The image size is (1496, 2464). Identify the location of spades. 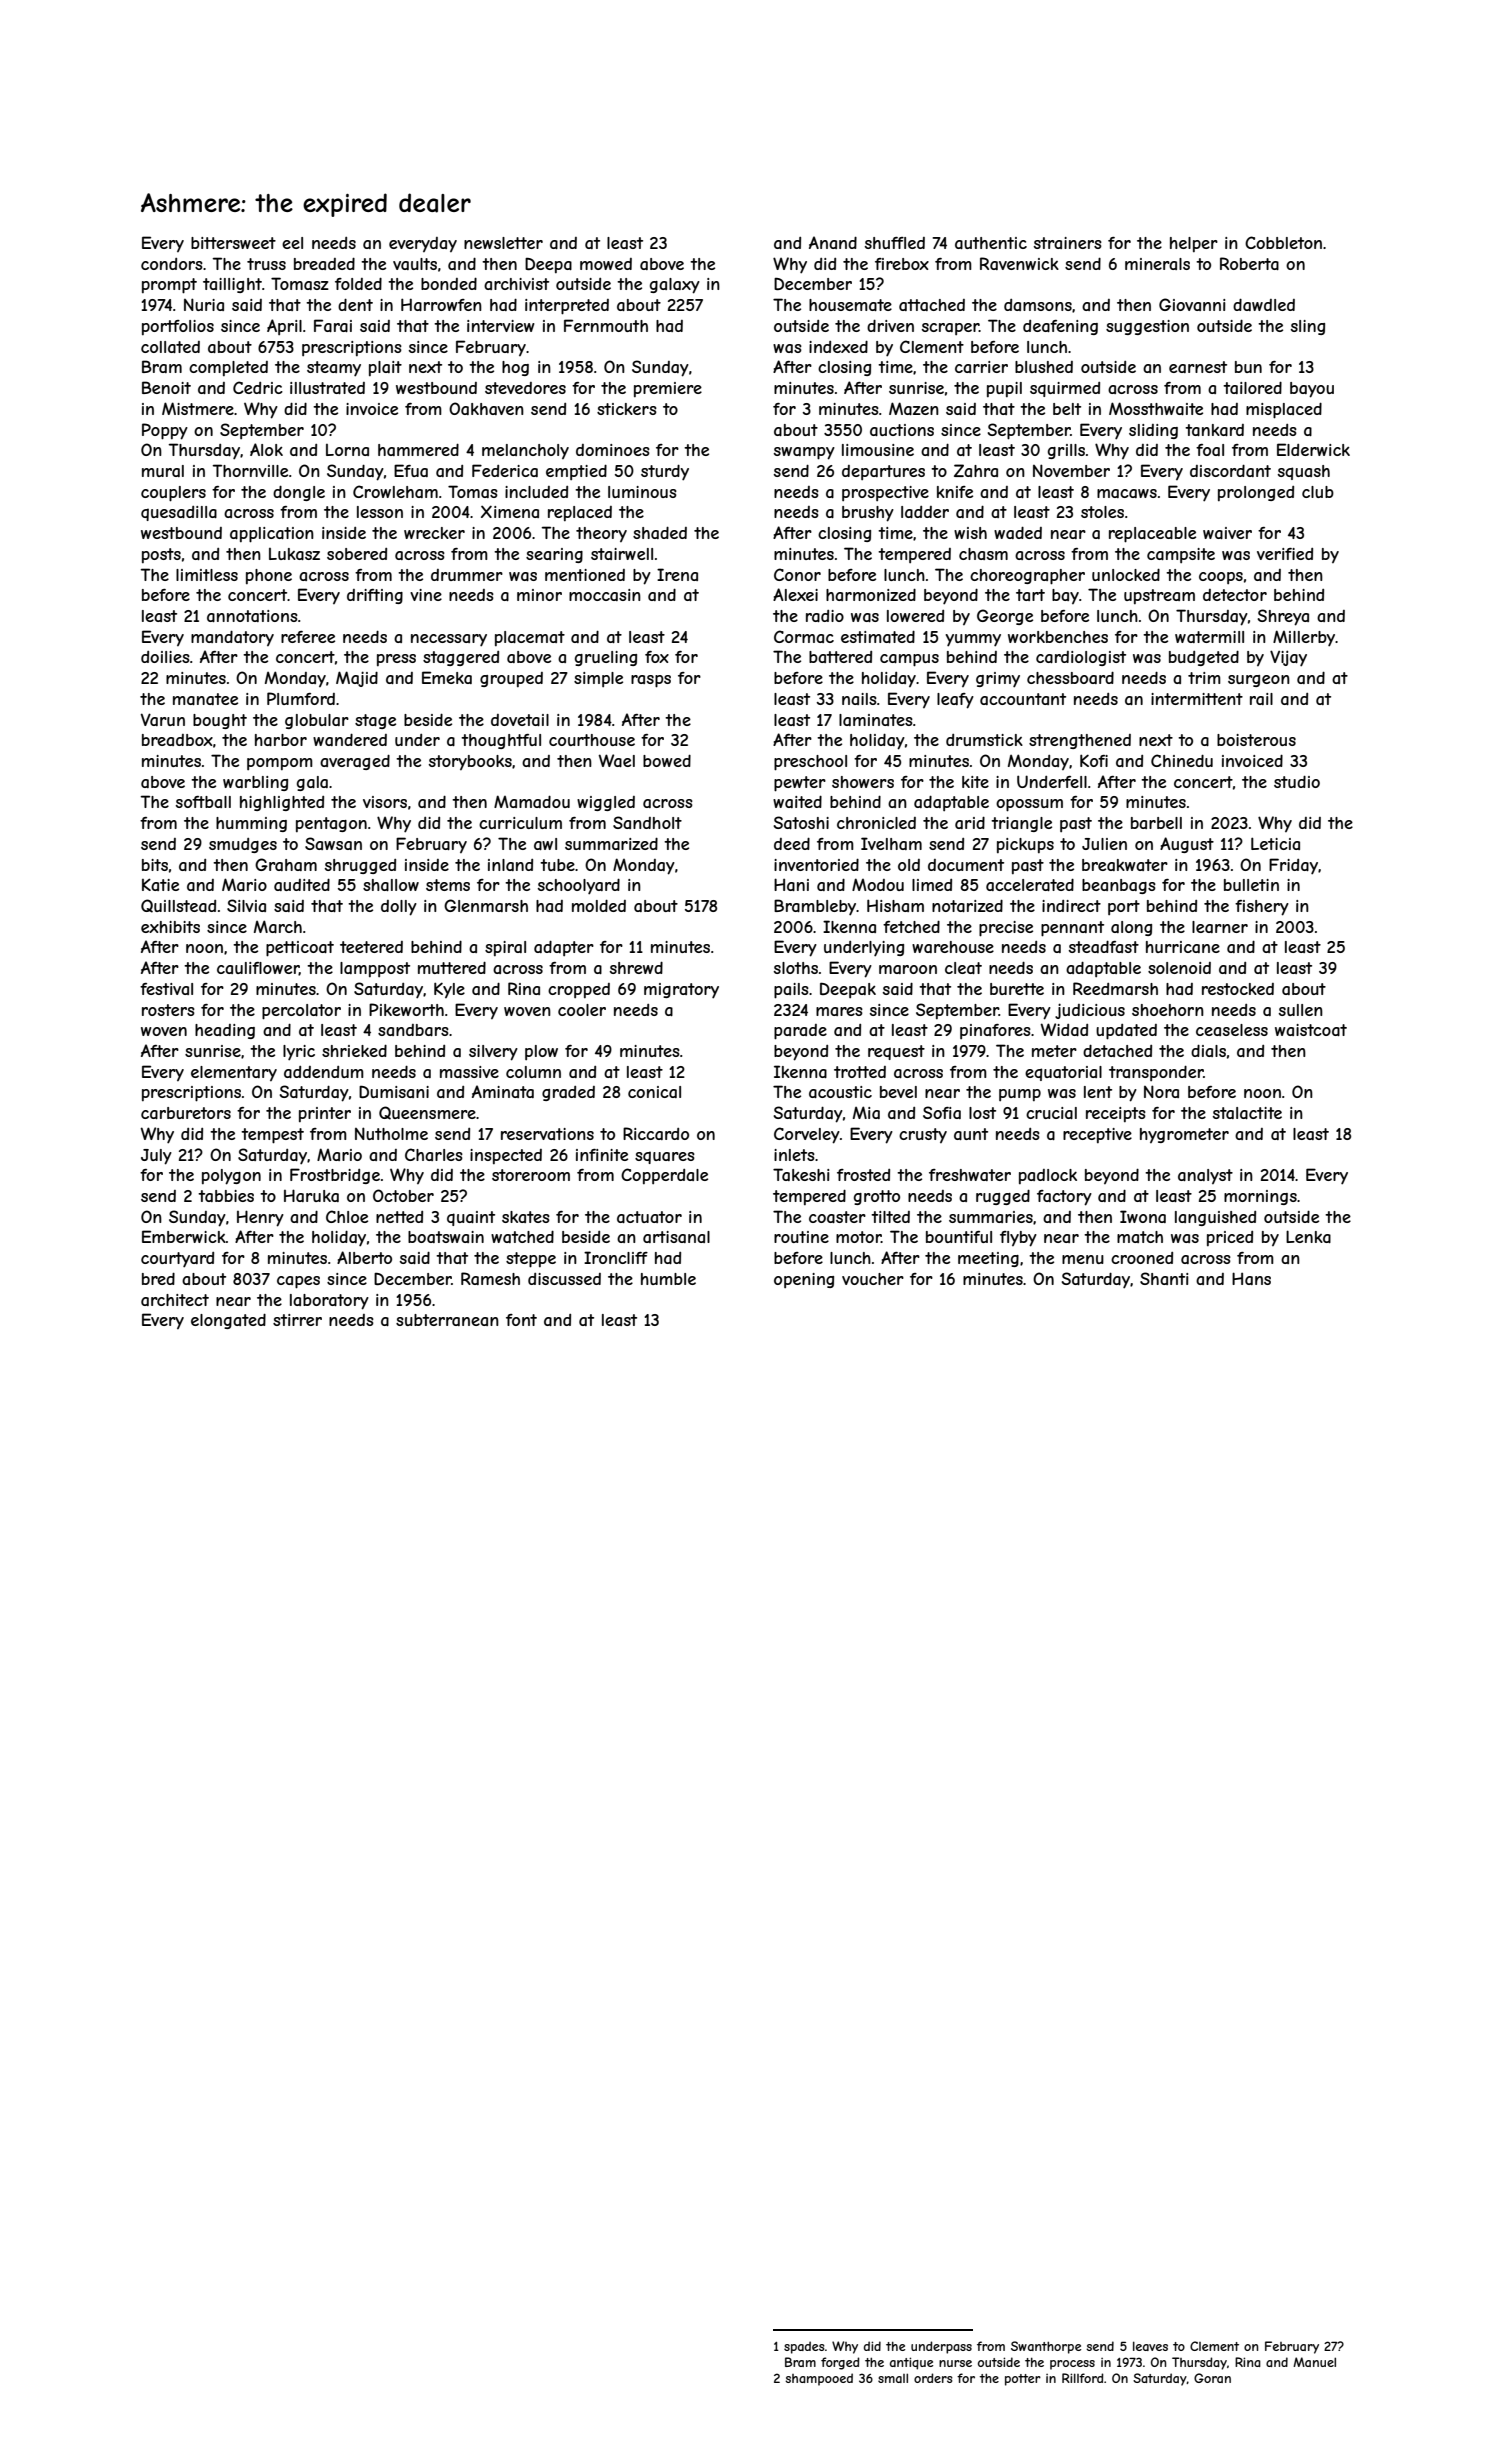
(804, 2347).
